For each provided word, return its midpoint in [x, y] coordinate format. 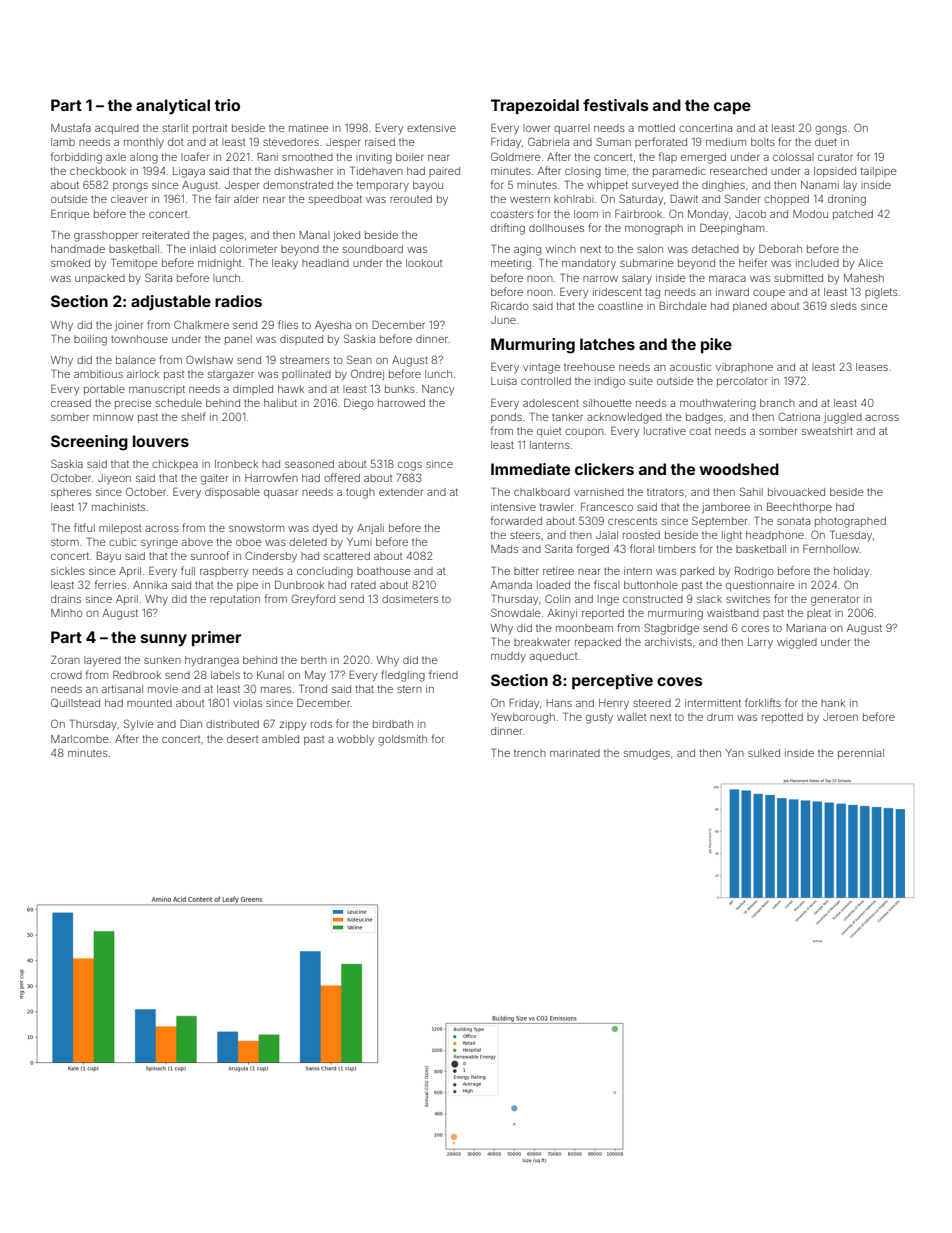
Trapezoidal [535, 106]
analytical [173, 107]
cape [732, 108]
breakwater [542, 642]
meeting [511, 264]
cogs [410, 466]
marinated [575, 753]
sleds [844, 306]
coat [700, 431]
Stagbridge [671, 629]
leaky [285, 264]
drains [66, 599]
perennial [861, 754]
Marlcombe [80, 739]
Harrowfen [271, 477]
